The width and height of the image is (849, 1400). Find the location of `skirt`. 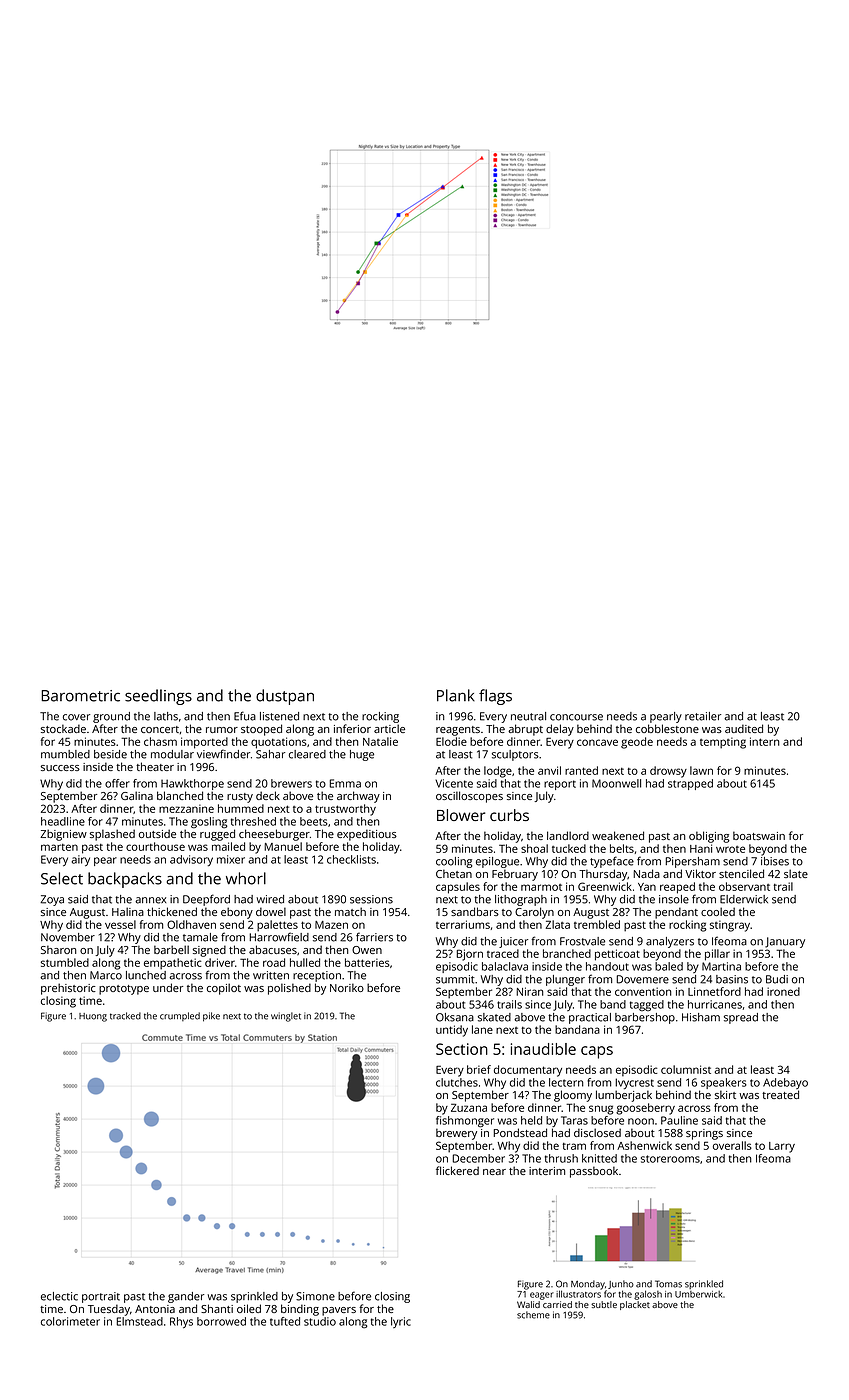

skirt is located at coordinates (725, 1094).
